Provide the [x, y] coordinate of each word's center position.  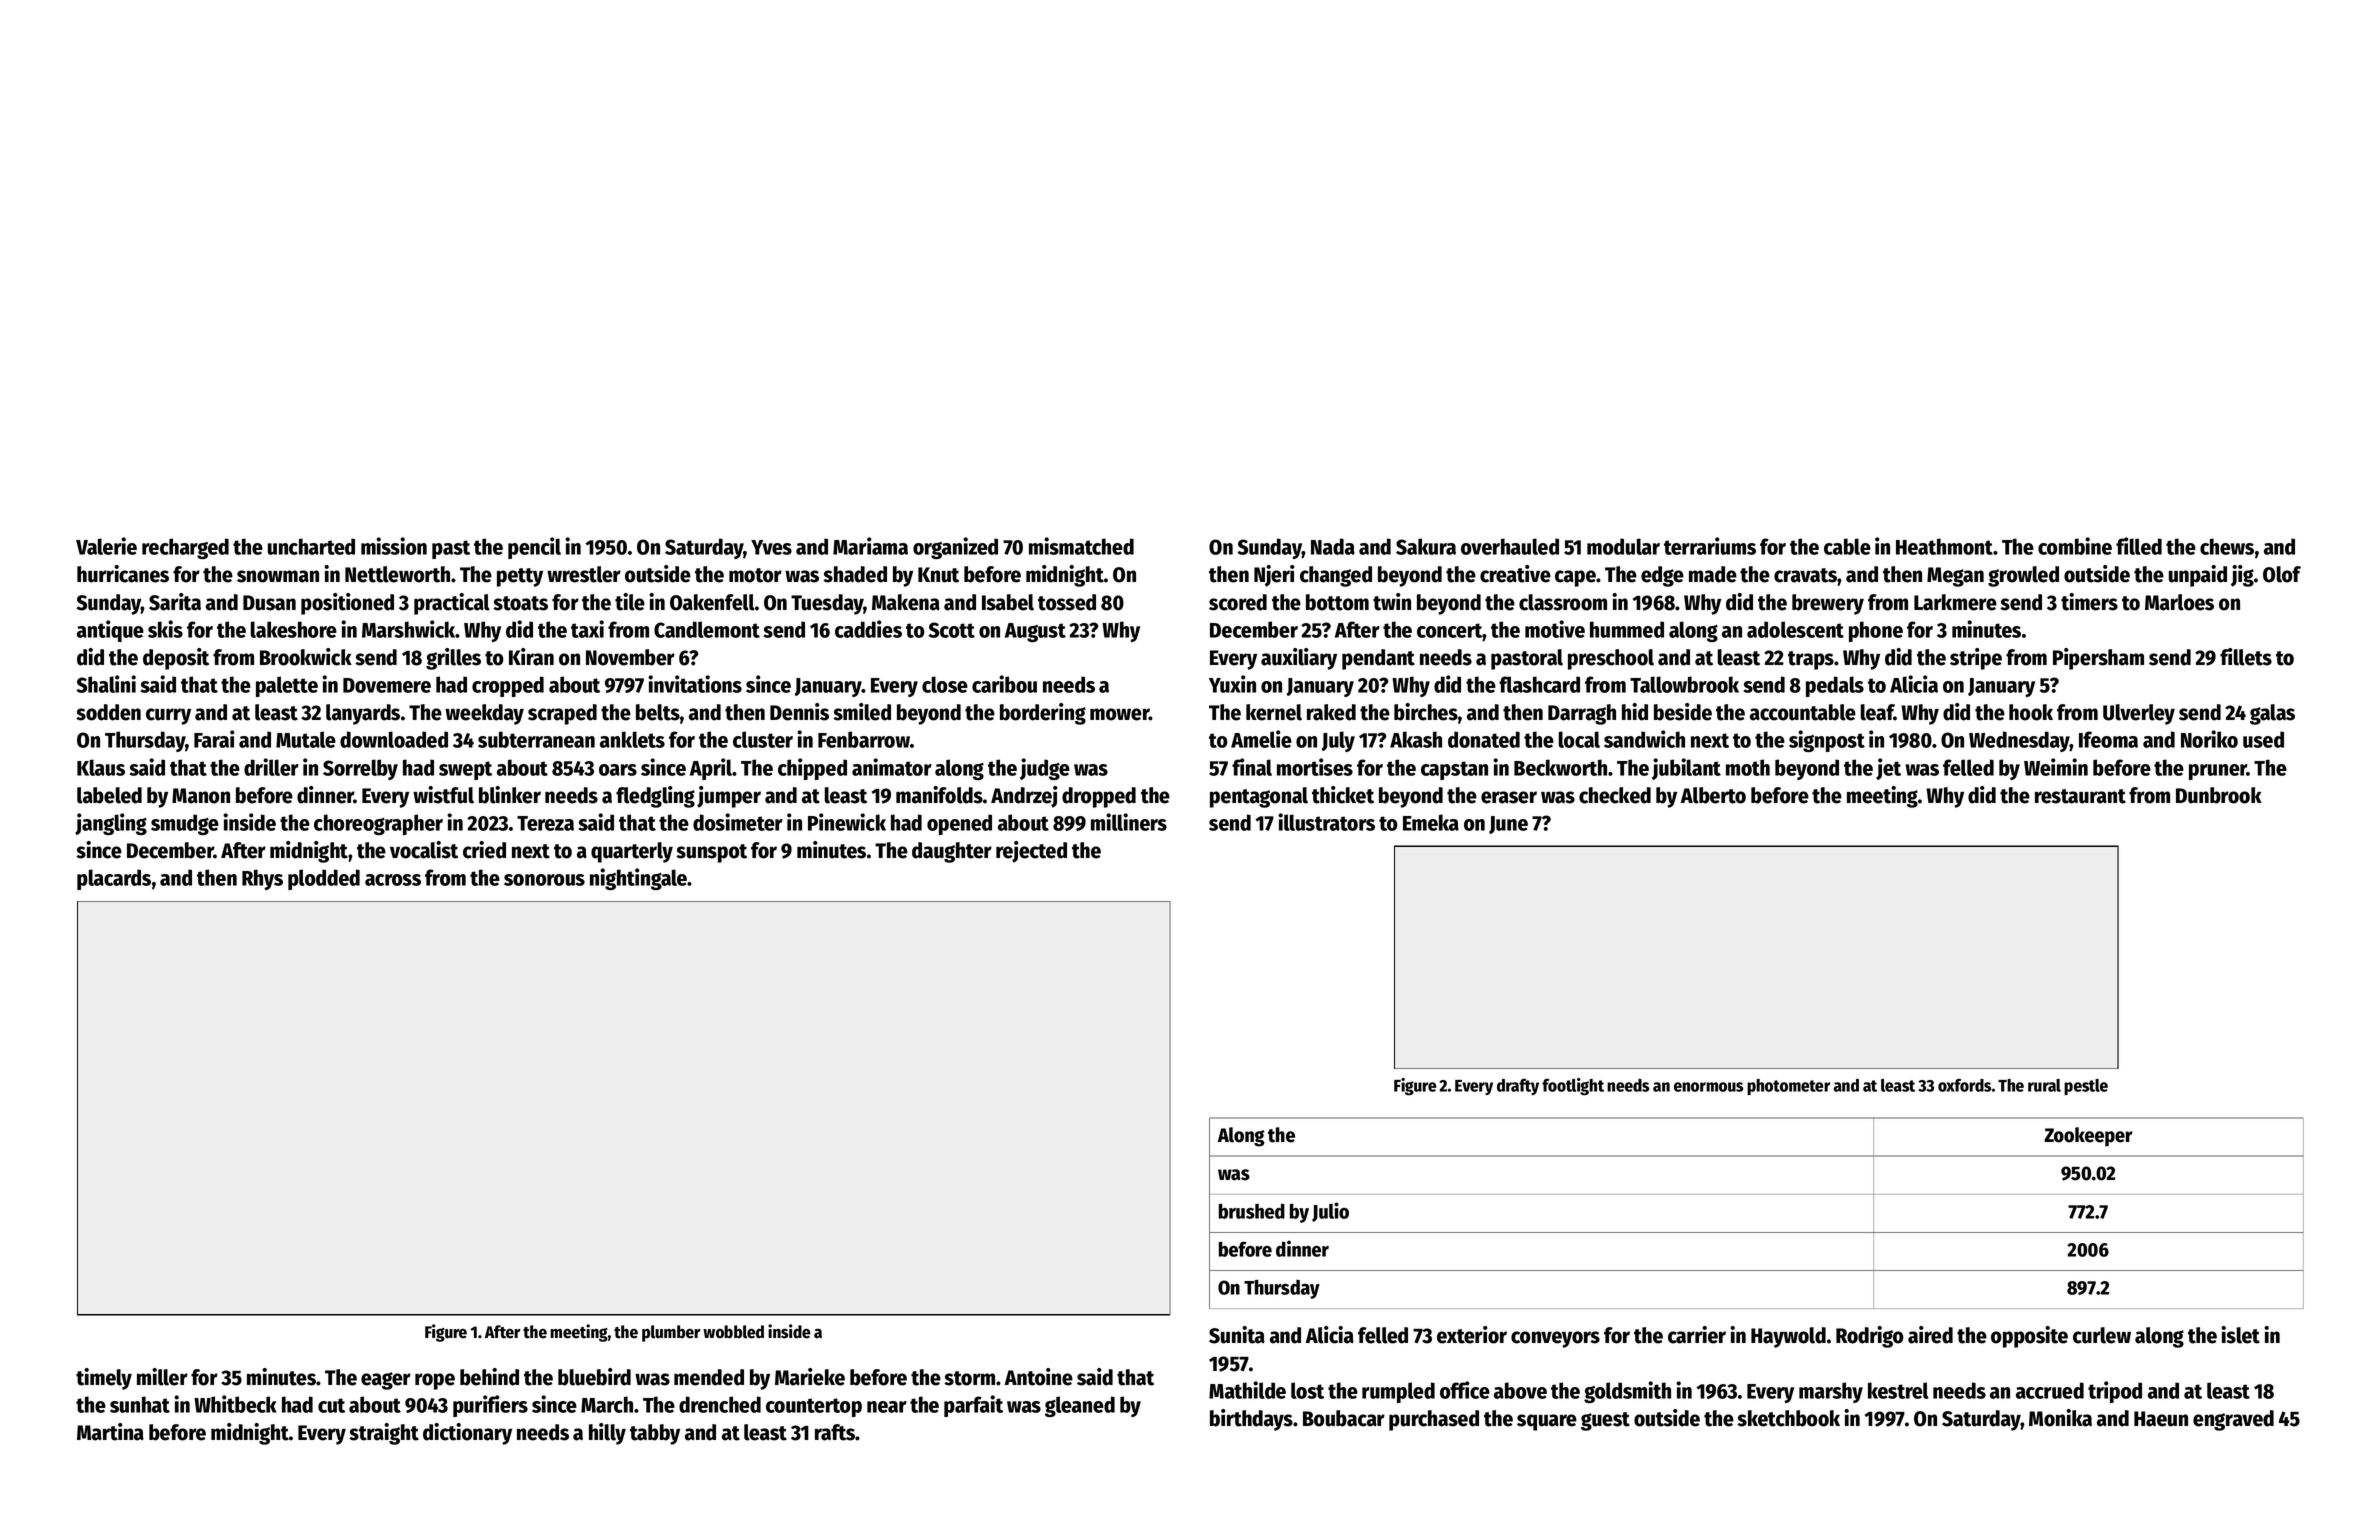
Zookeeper [2088, 1137]
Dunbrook [2219, 795]
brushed [1252, 1211]
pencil [534, 548]
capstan [1454, 770]
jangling [111, 824]
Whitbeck [235, 1404]
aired [1930, 1335]
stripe [1976, 659]
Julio [1330, 1212]
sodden [108, 712]
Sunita [1237, 1335]
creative [1515, 574]
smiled [862, 712]
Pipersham [2098, 659]
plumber [671, 1333]
